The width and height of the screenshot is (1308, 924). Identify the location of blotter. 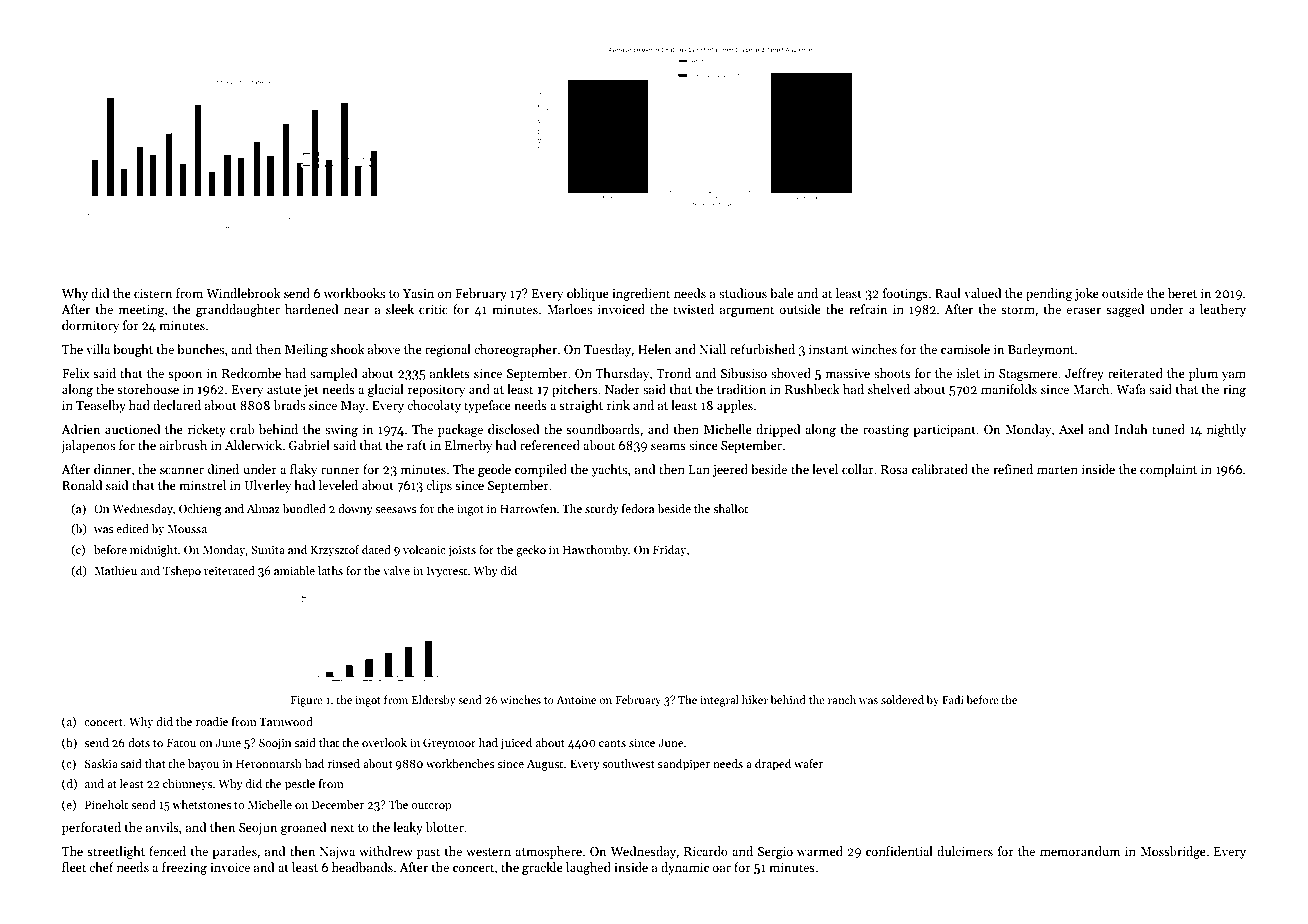
(444, 827).
